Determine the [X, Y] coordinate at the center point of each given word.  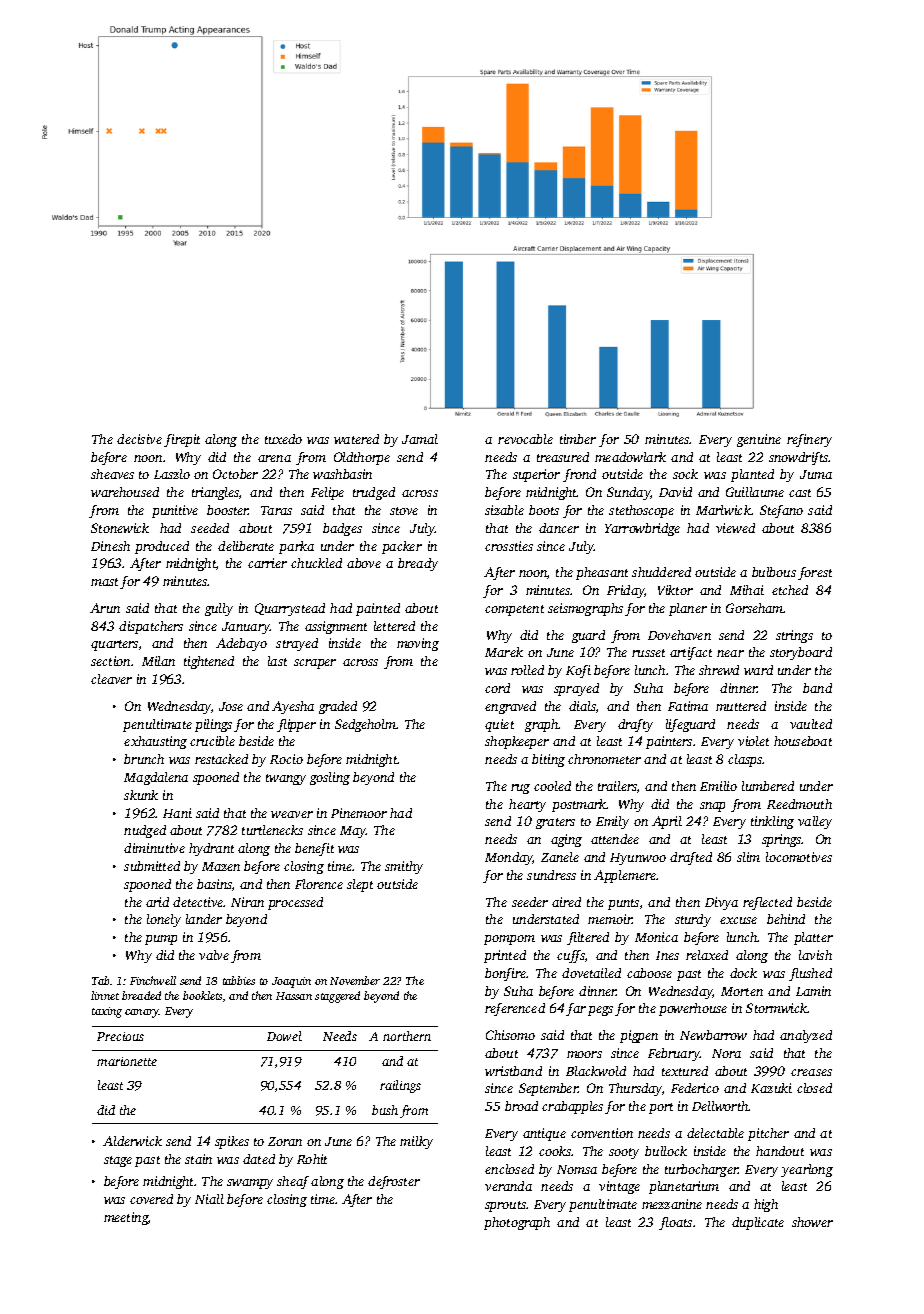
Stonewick [120, 528]
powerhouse [693, 1009]
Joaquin [291, 982]
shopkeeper [517, 742]
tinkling [772, 822]
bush [385, 1110]
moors [584, 1054]
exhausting [155, 742]
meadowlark [630, 457]
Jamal [420, 439]
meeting [126, 1218]
